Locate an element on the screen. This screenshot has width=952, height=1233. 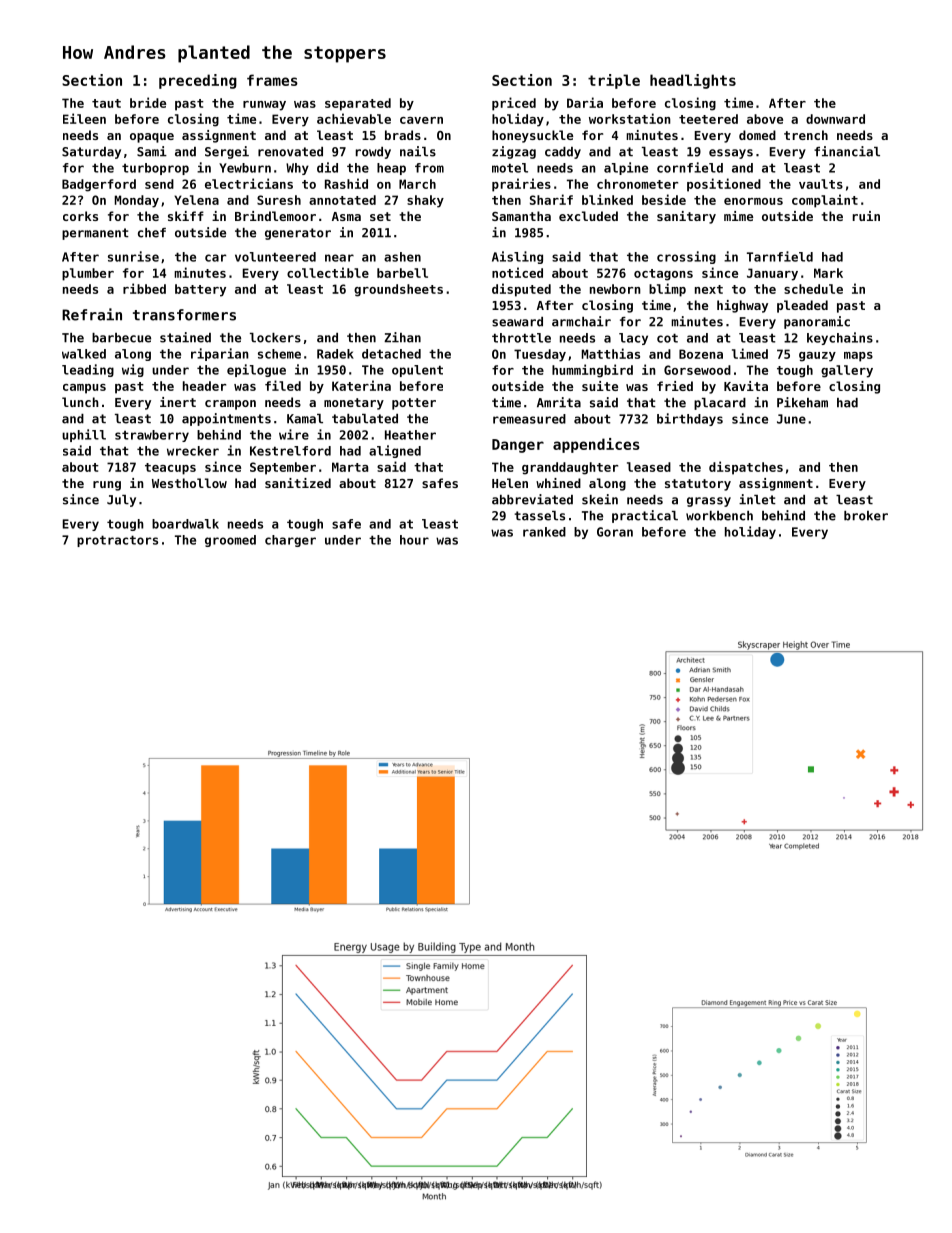
opaque is located at coordinates (152, 138).
